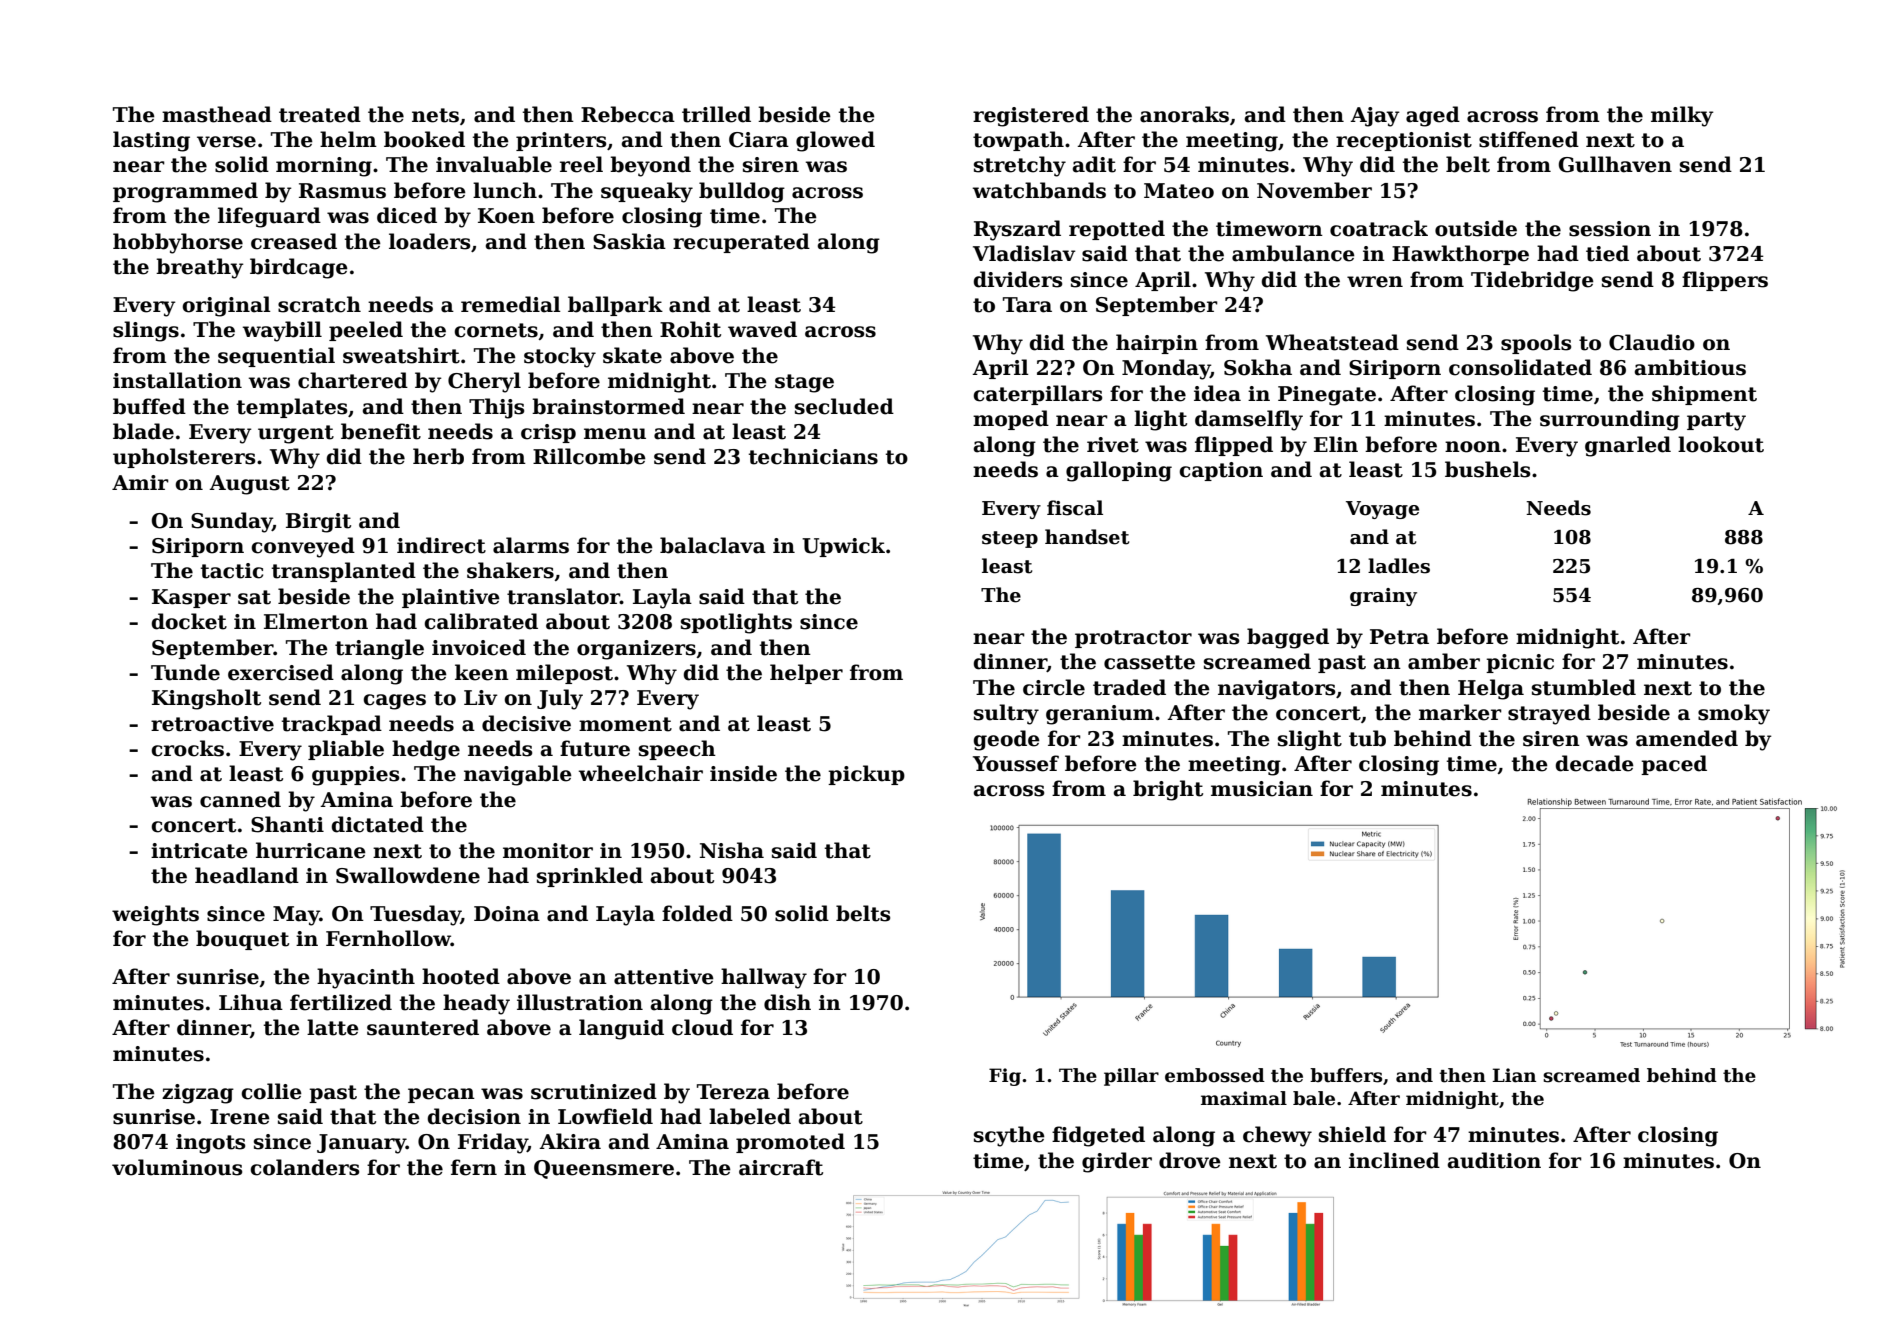 This document has width=1885, height=1332. Describe the element at coordinates (1610, 229) in the document. I see `session` at that location.
